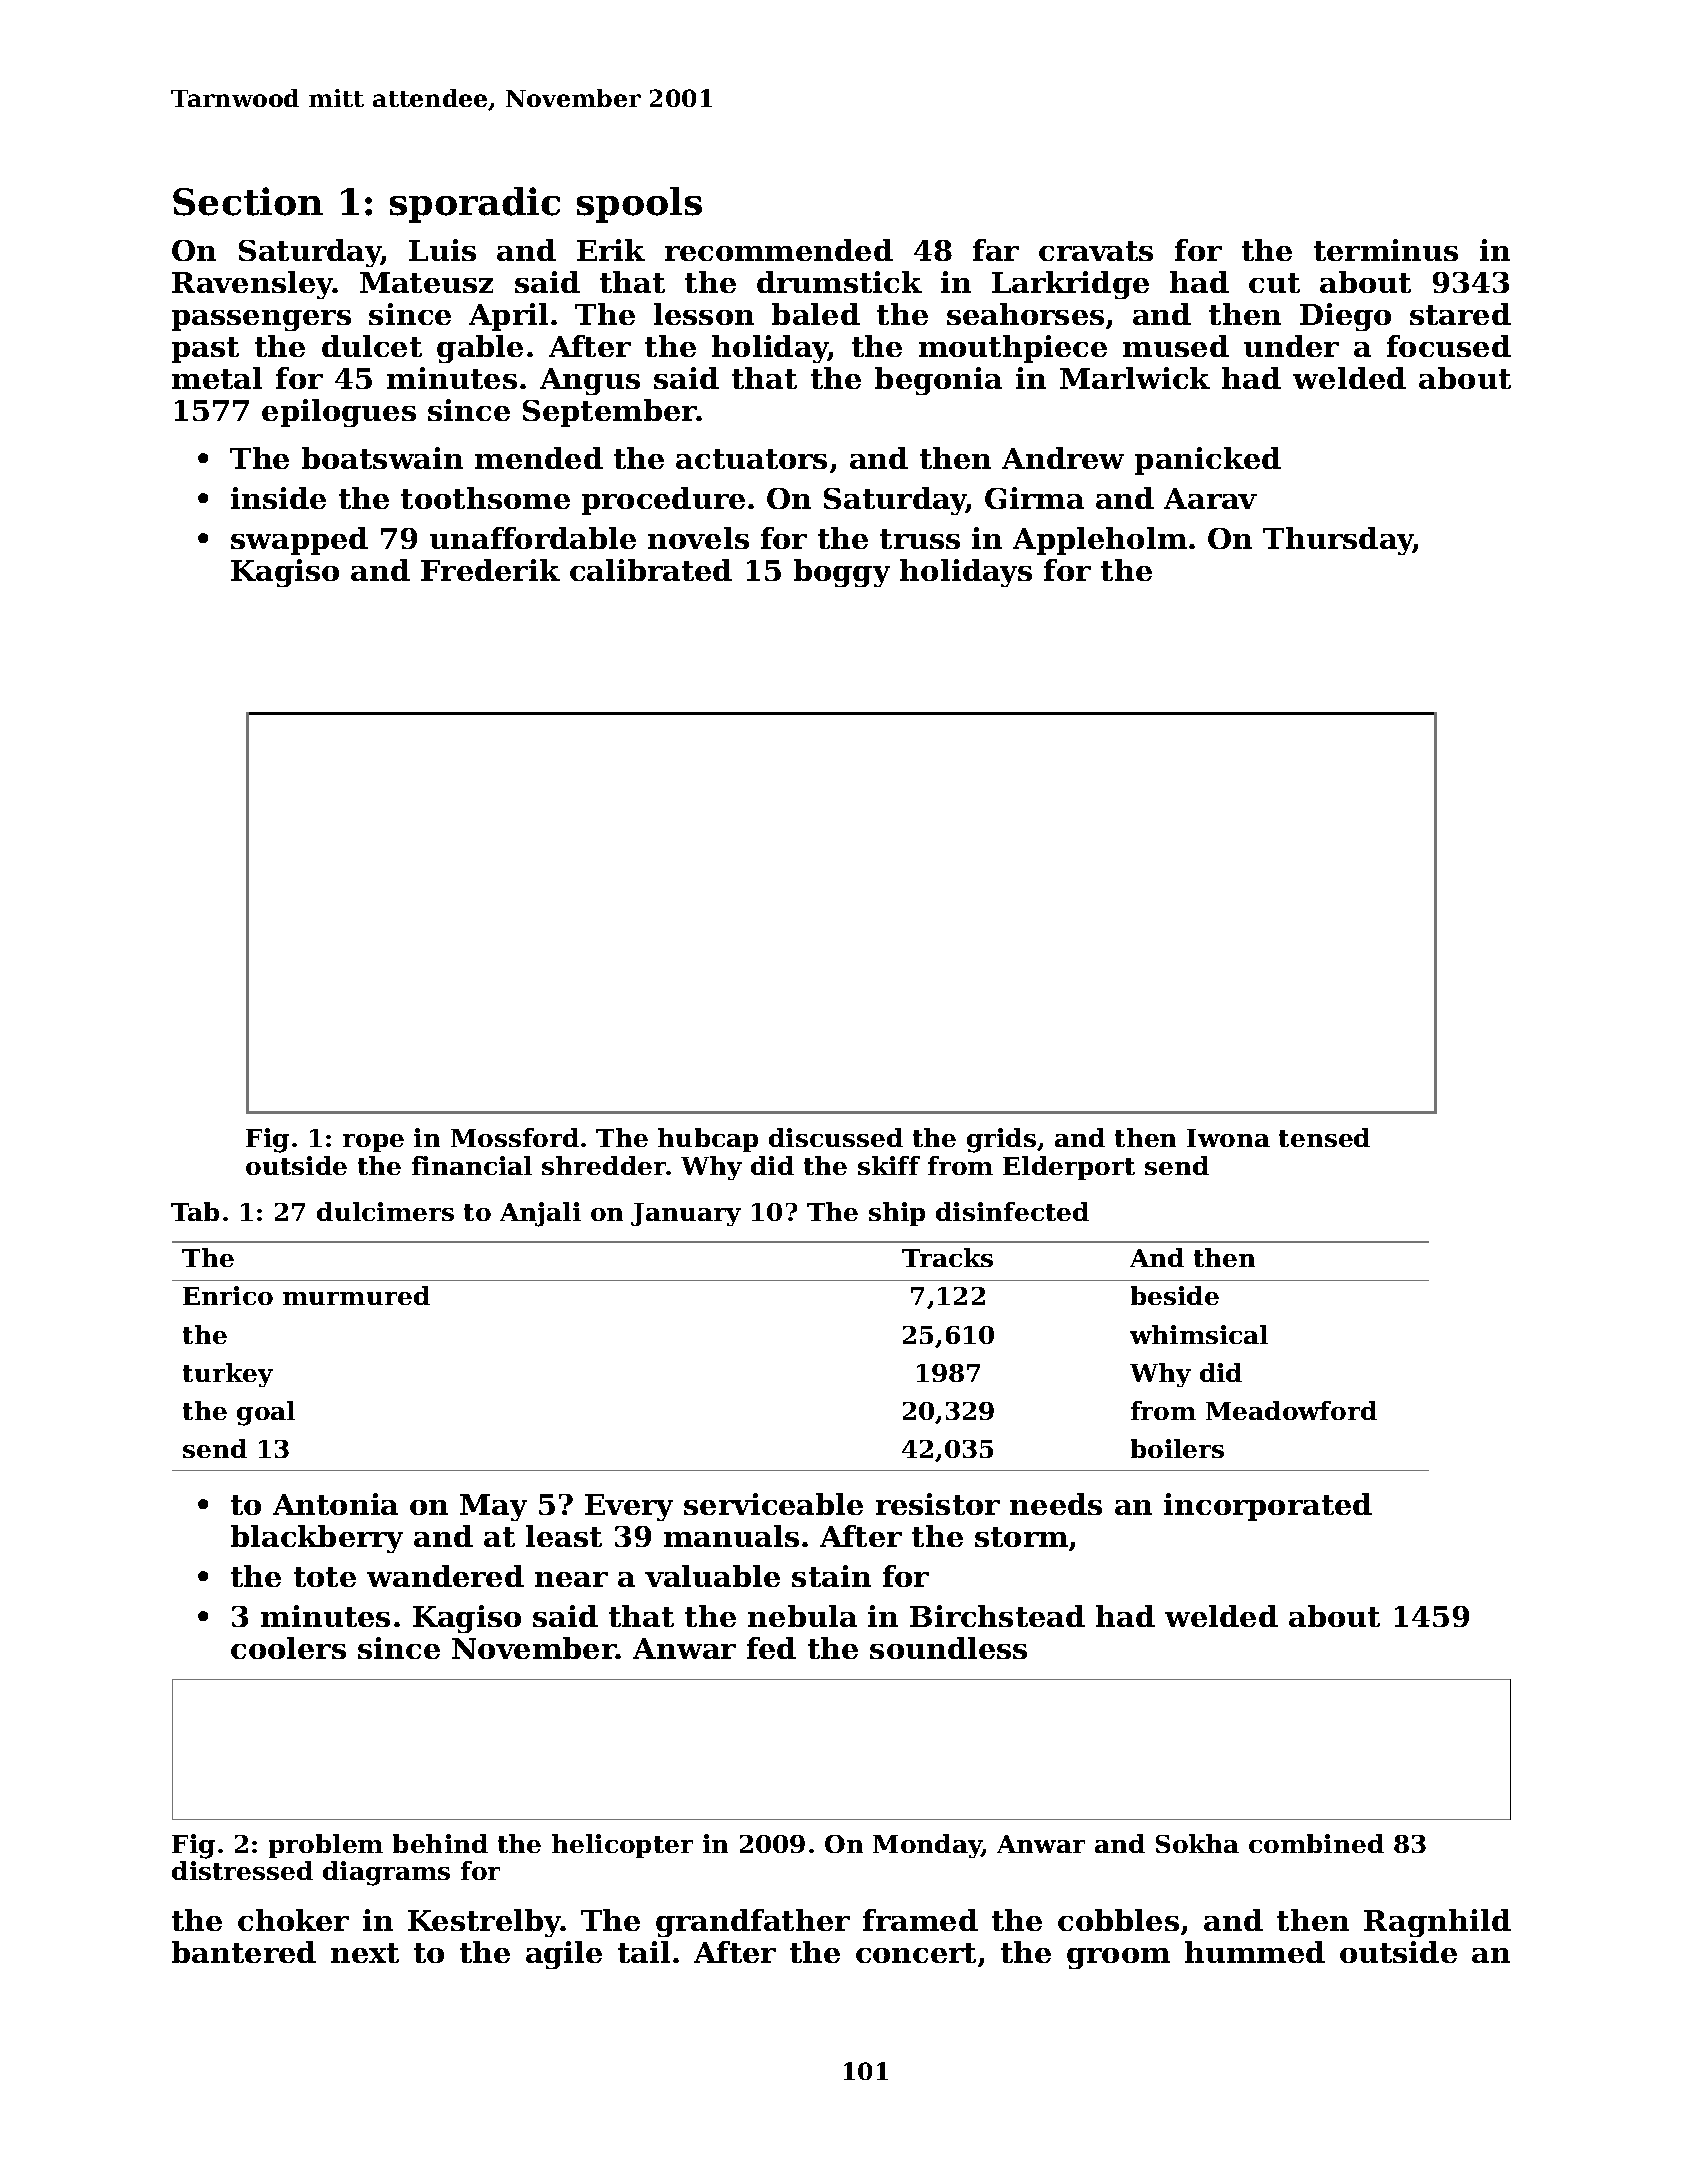  Describe the element at coordinates (1001, 1140) in the screenshot. I see `grids` at that location.
